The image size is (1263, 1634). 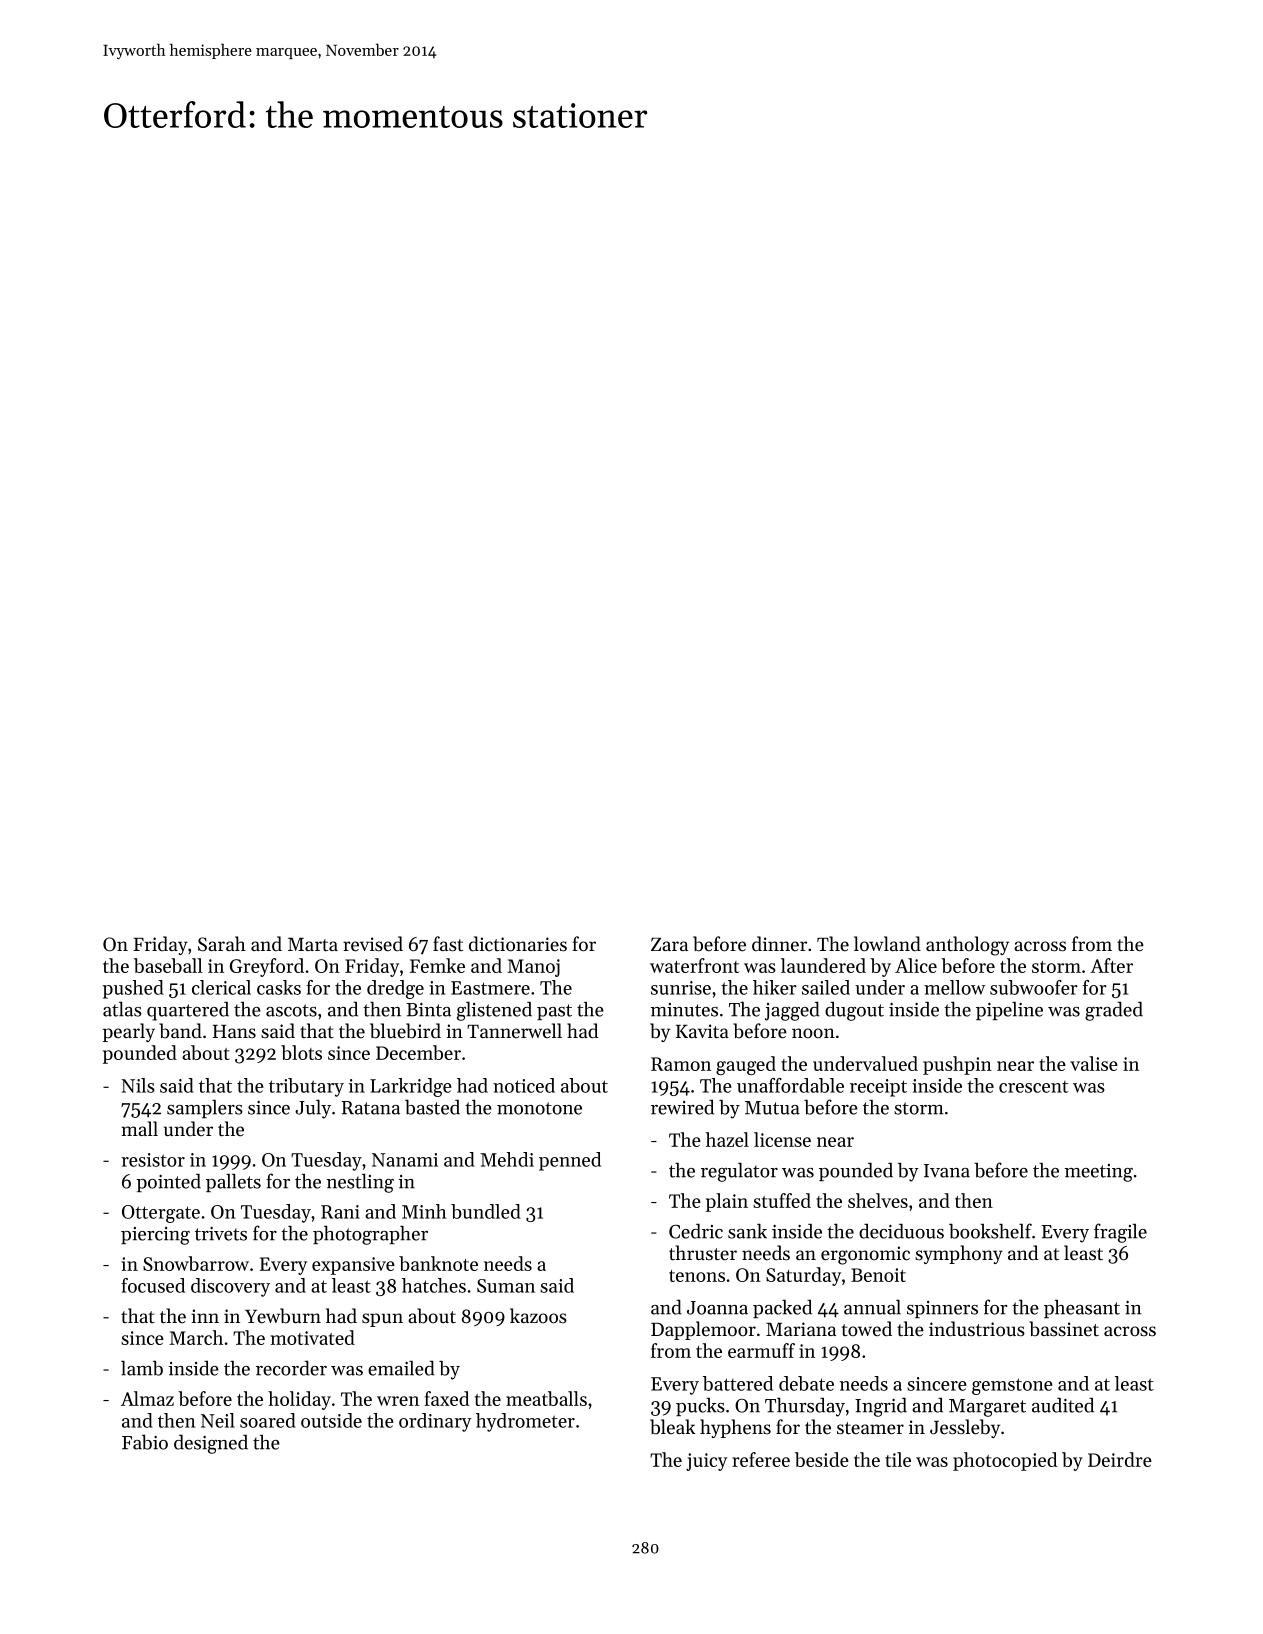 What do you see at coordinates (870, 1428) in the screenshot?
I see `steamer` at bounding box center [870, 1428].
